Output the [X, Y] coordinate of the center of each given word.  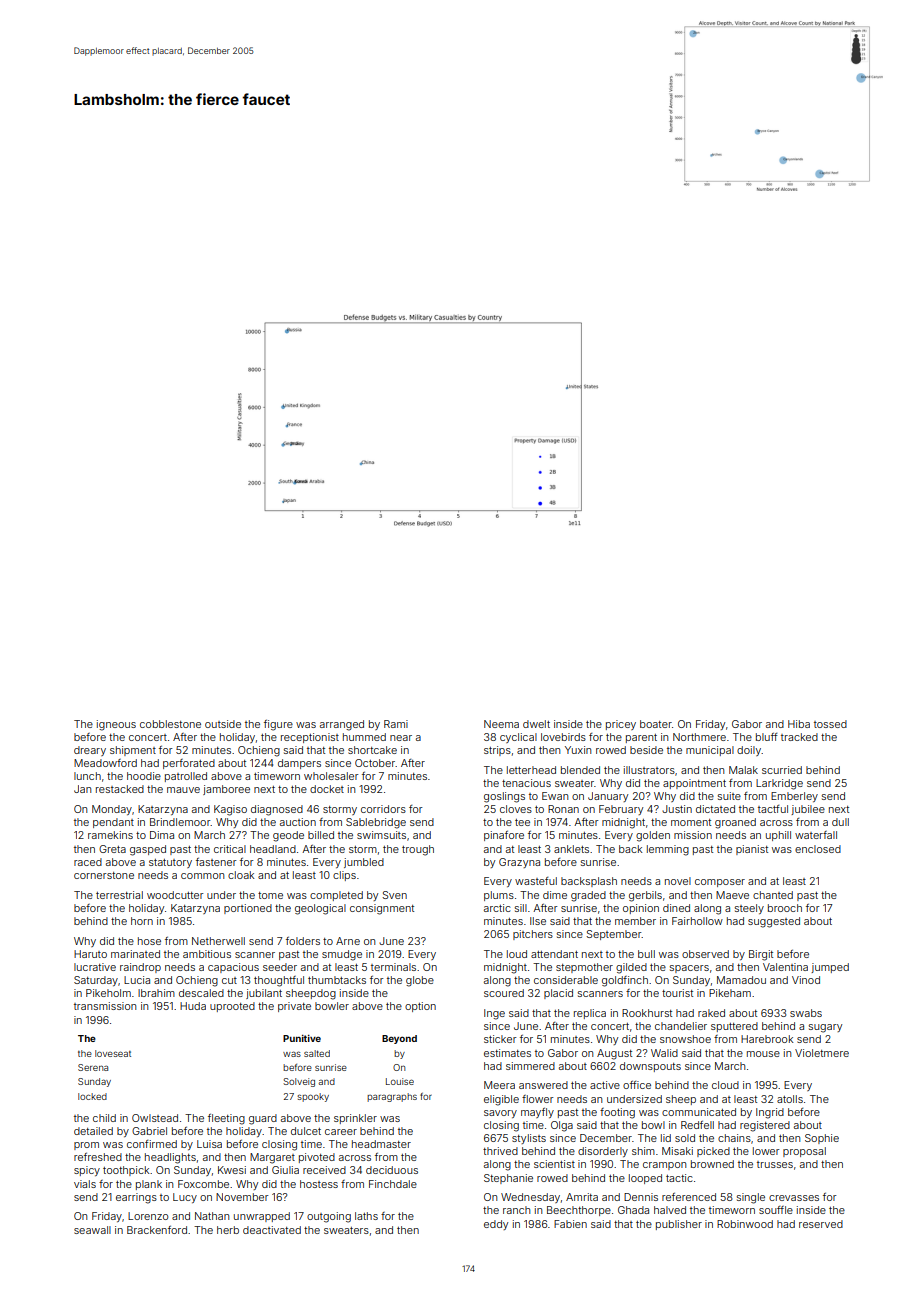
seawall [92, 1230]
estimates [507, 1053]
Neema [501, 724]
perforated [189, 764]
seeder [280, 967]
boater [656, 724]
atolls [790, 1099]
